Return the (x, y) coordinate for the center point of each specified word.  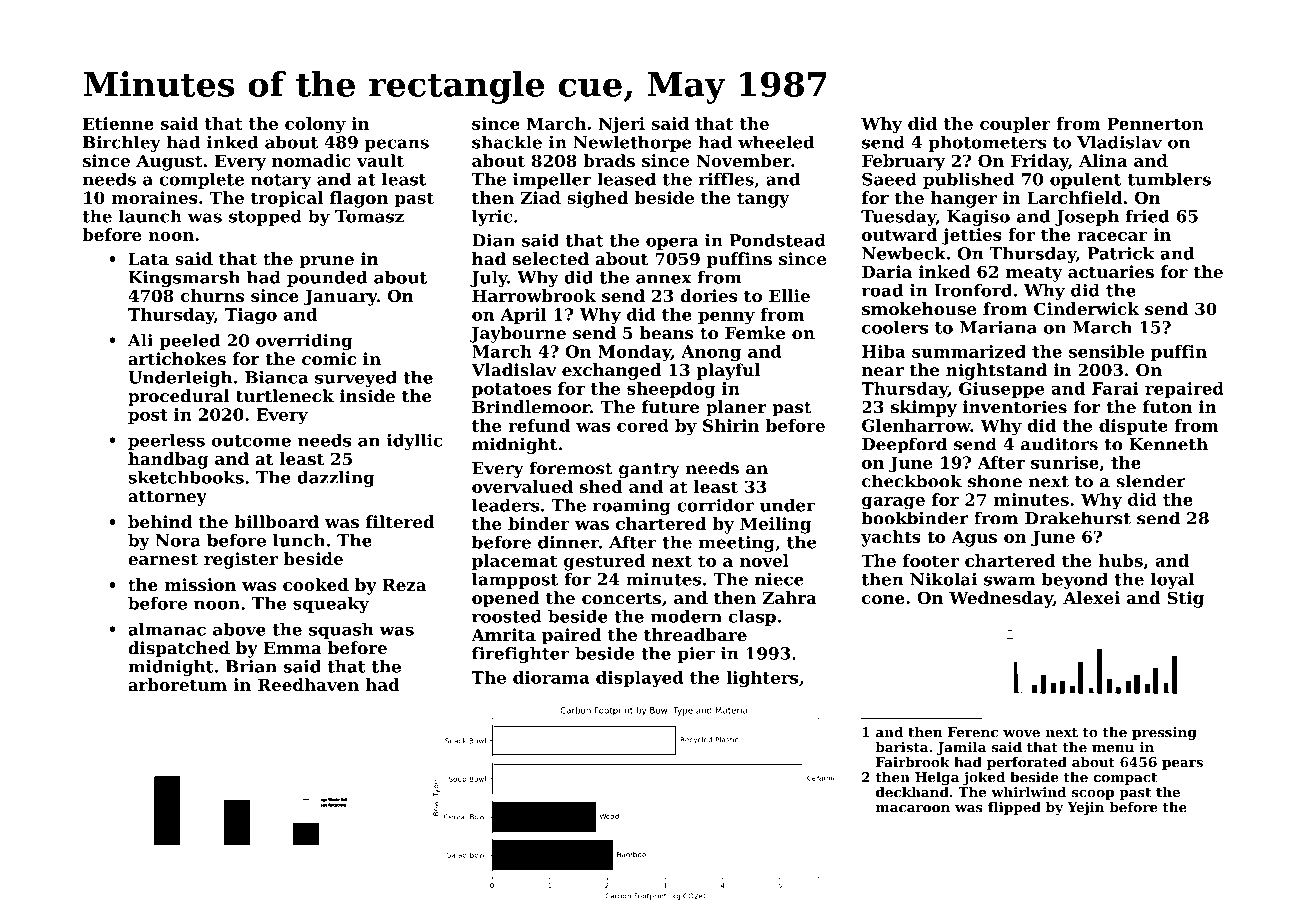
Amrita (503, 634)
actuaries (1111, 271)
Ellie (789, 295)
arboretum (177, 684)
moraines (154, 197)
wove (1021, 734)
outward (900, 234)
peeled (189, 342)
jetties (972, 236)
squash (341, 631)
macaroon (913, 809)
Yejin (1085, 808)
